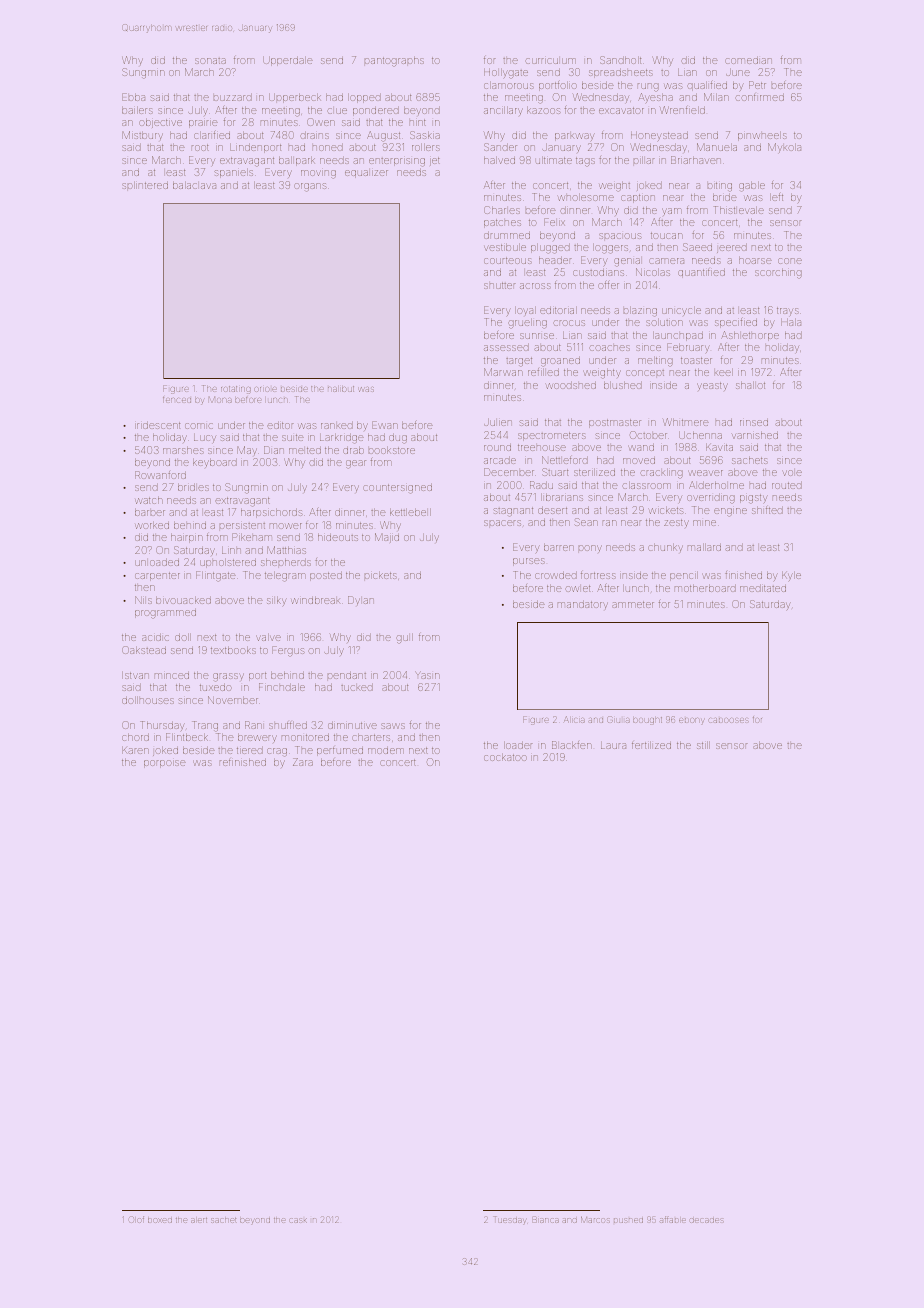 This screenshot has width=924, height=1308. What do you see at coordinates (763, 588) in the screenshot?
I see `meditated` at bounding box center [763, 588].
